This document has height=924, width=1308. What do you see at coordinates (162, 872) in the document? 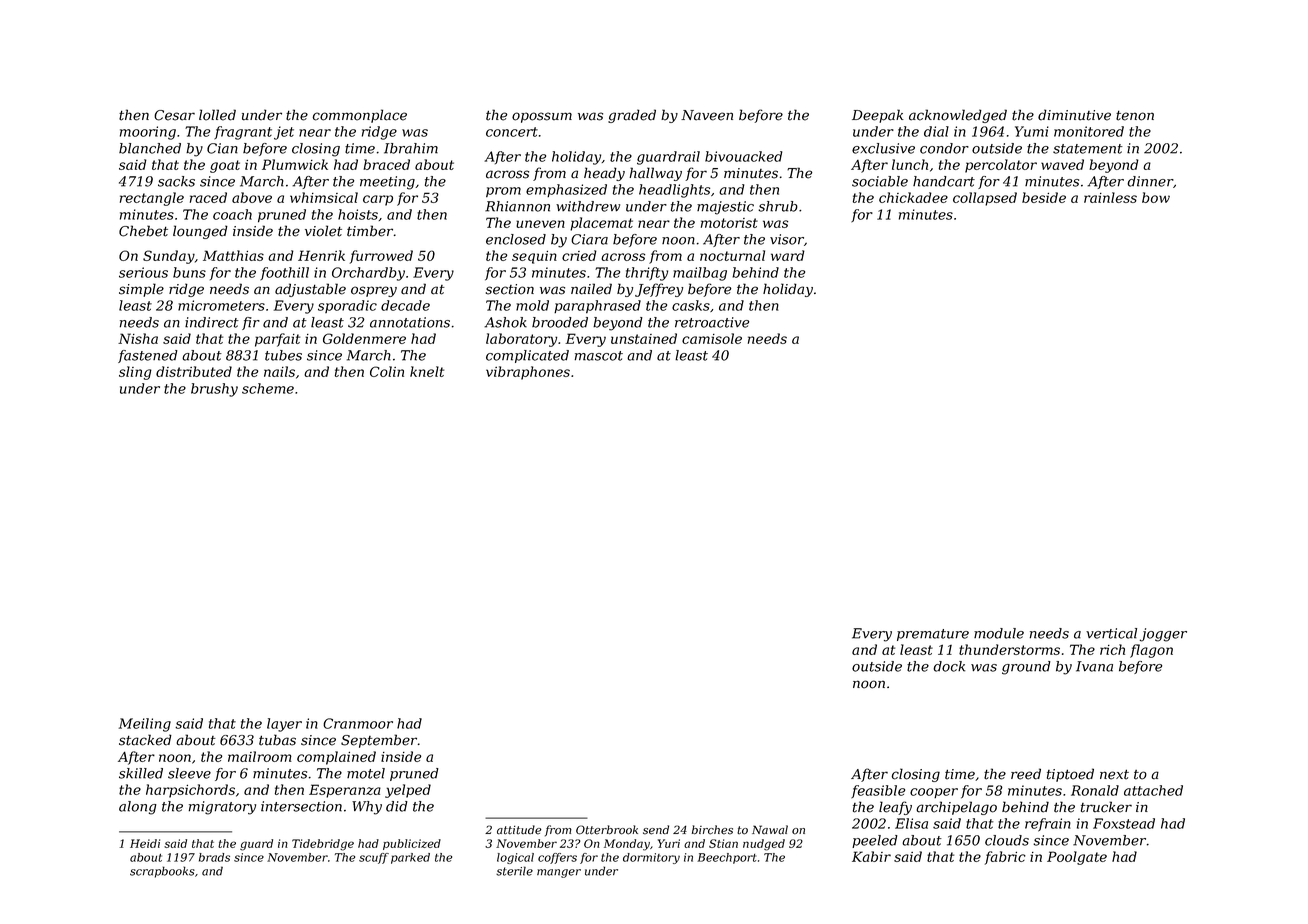
I see `scrapbooks` at bounding box center [162, 872].
